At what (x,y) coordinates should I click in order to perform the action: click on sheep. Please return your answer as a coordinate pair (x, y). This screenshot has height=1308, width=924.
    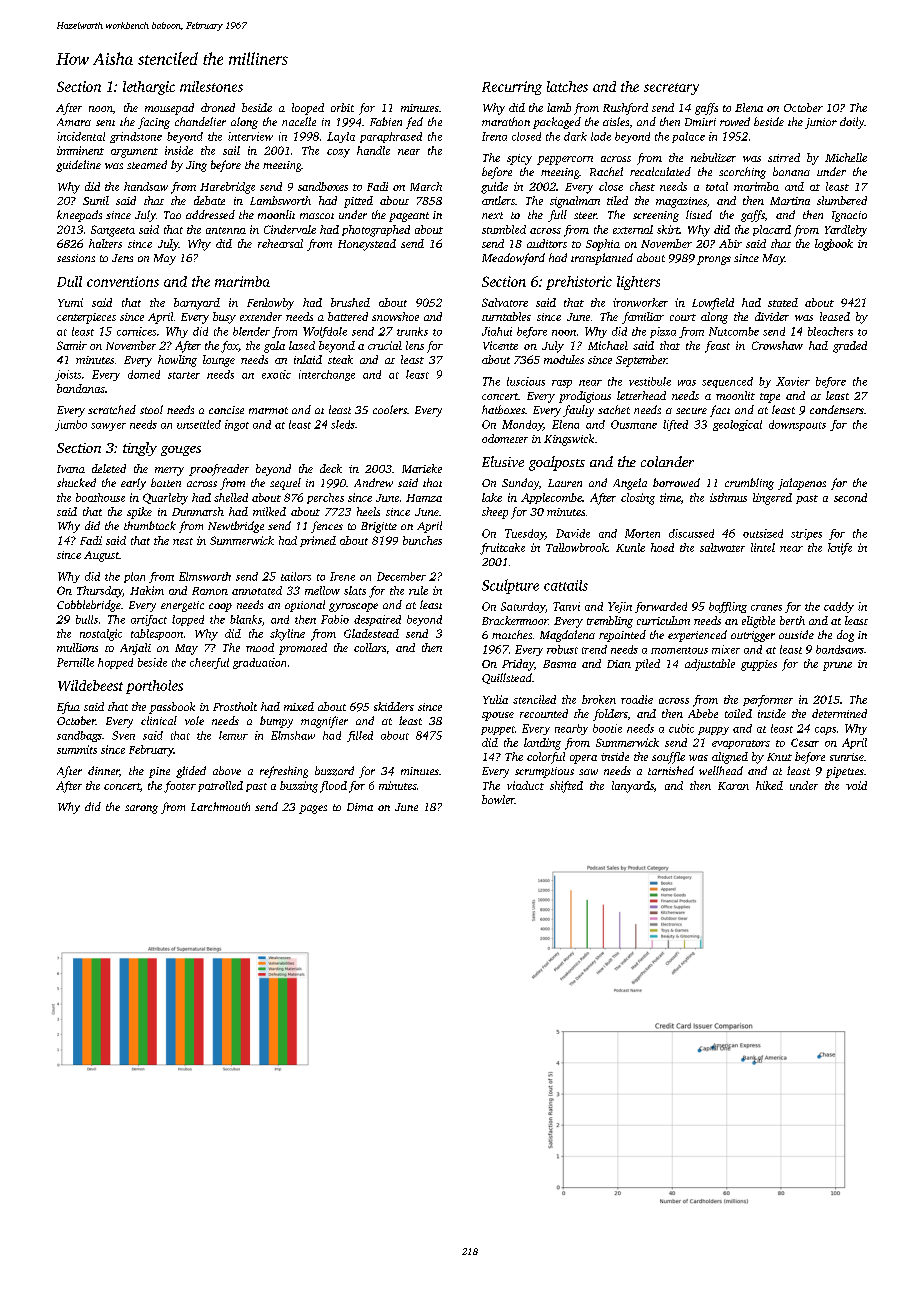
    Looking at the image, I should click on (495, 513).
